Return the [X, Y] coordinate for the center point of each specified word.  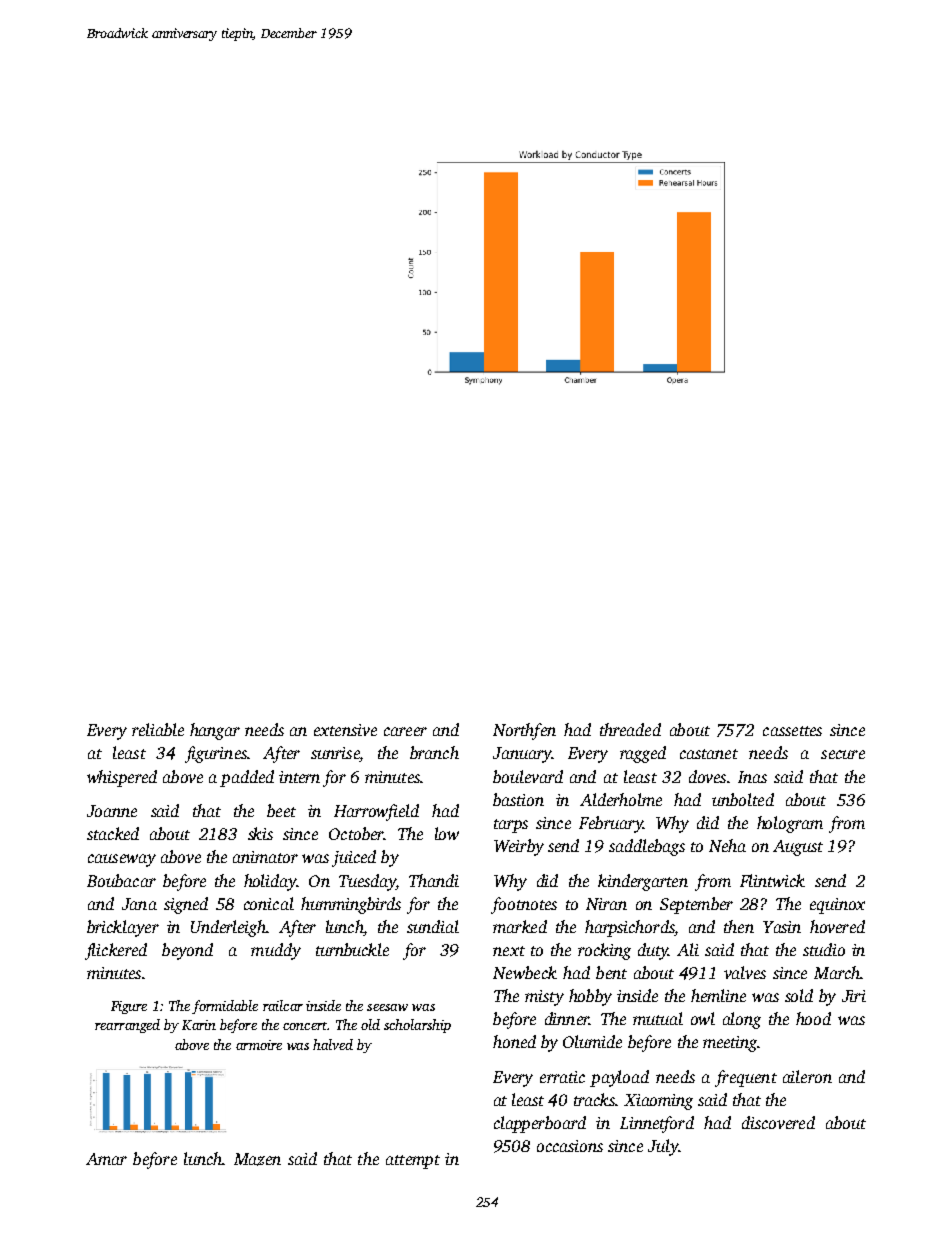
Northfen [524, 731]
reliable [158, 729]
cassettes [792, 731]
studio [824, 949]
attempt [413, 1162]
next [509, 951]
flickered [116, 951]
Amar [106, 1159]
